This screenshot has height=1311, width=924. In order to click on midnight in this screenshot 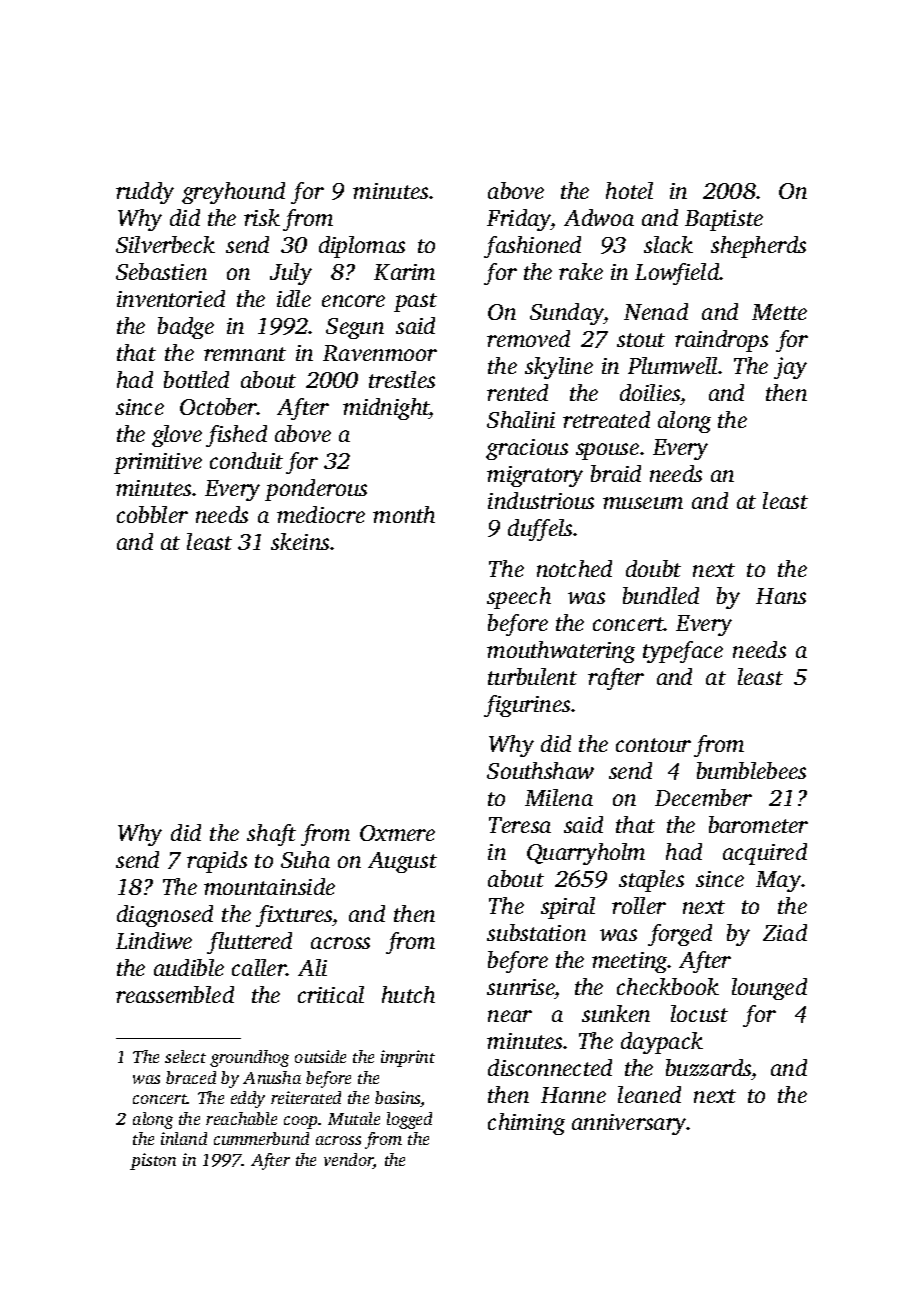, I will do `click(386, 409)`.
